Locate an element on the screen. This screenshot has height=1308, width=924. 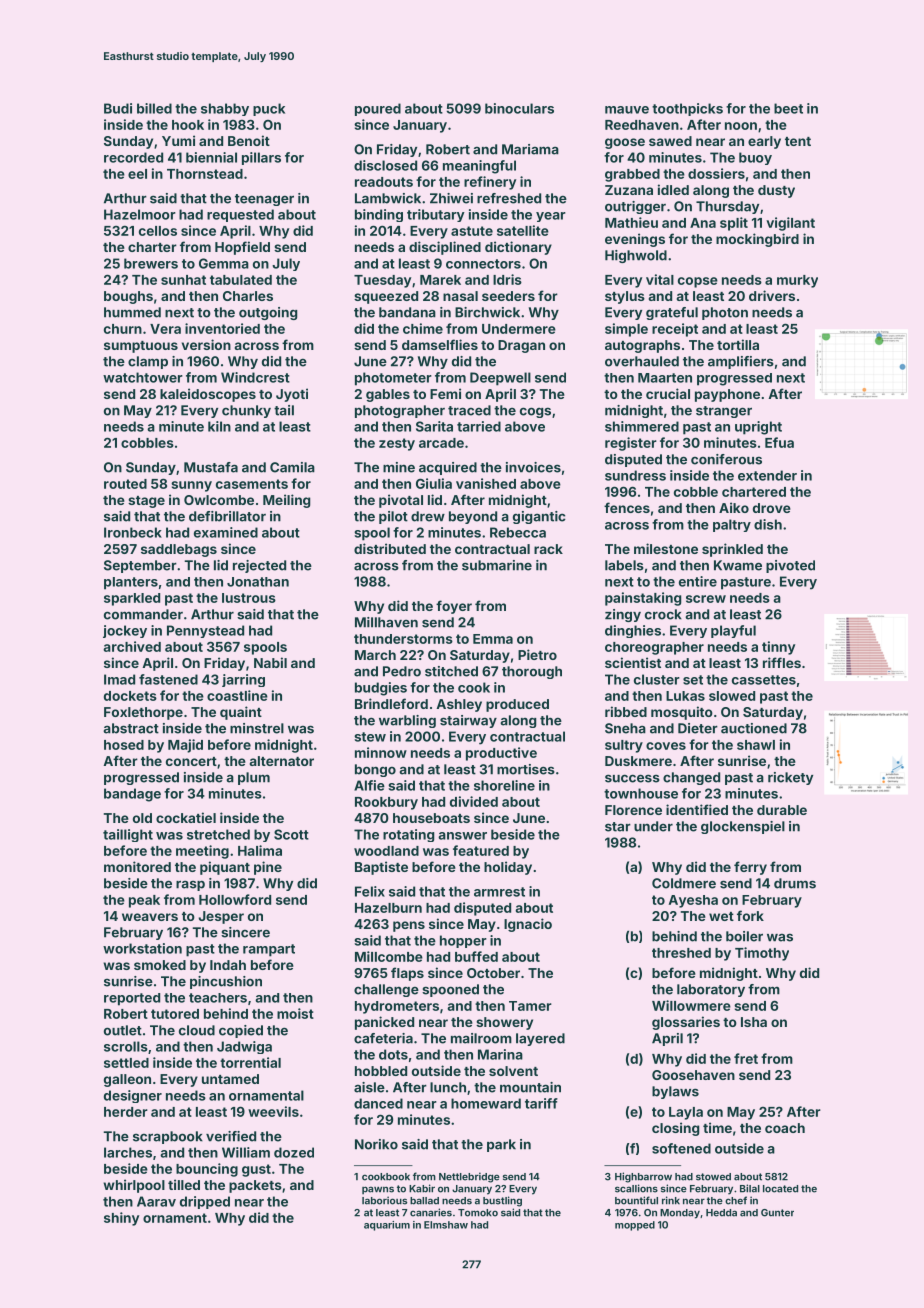
Yumi is located at coordinates (178, 140).
